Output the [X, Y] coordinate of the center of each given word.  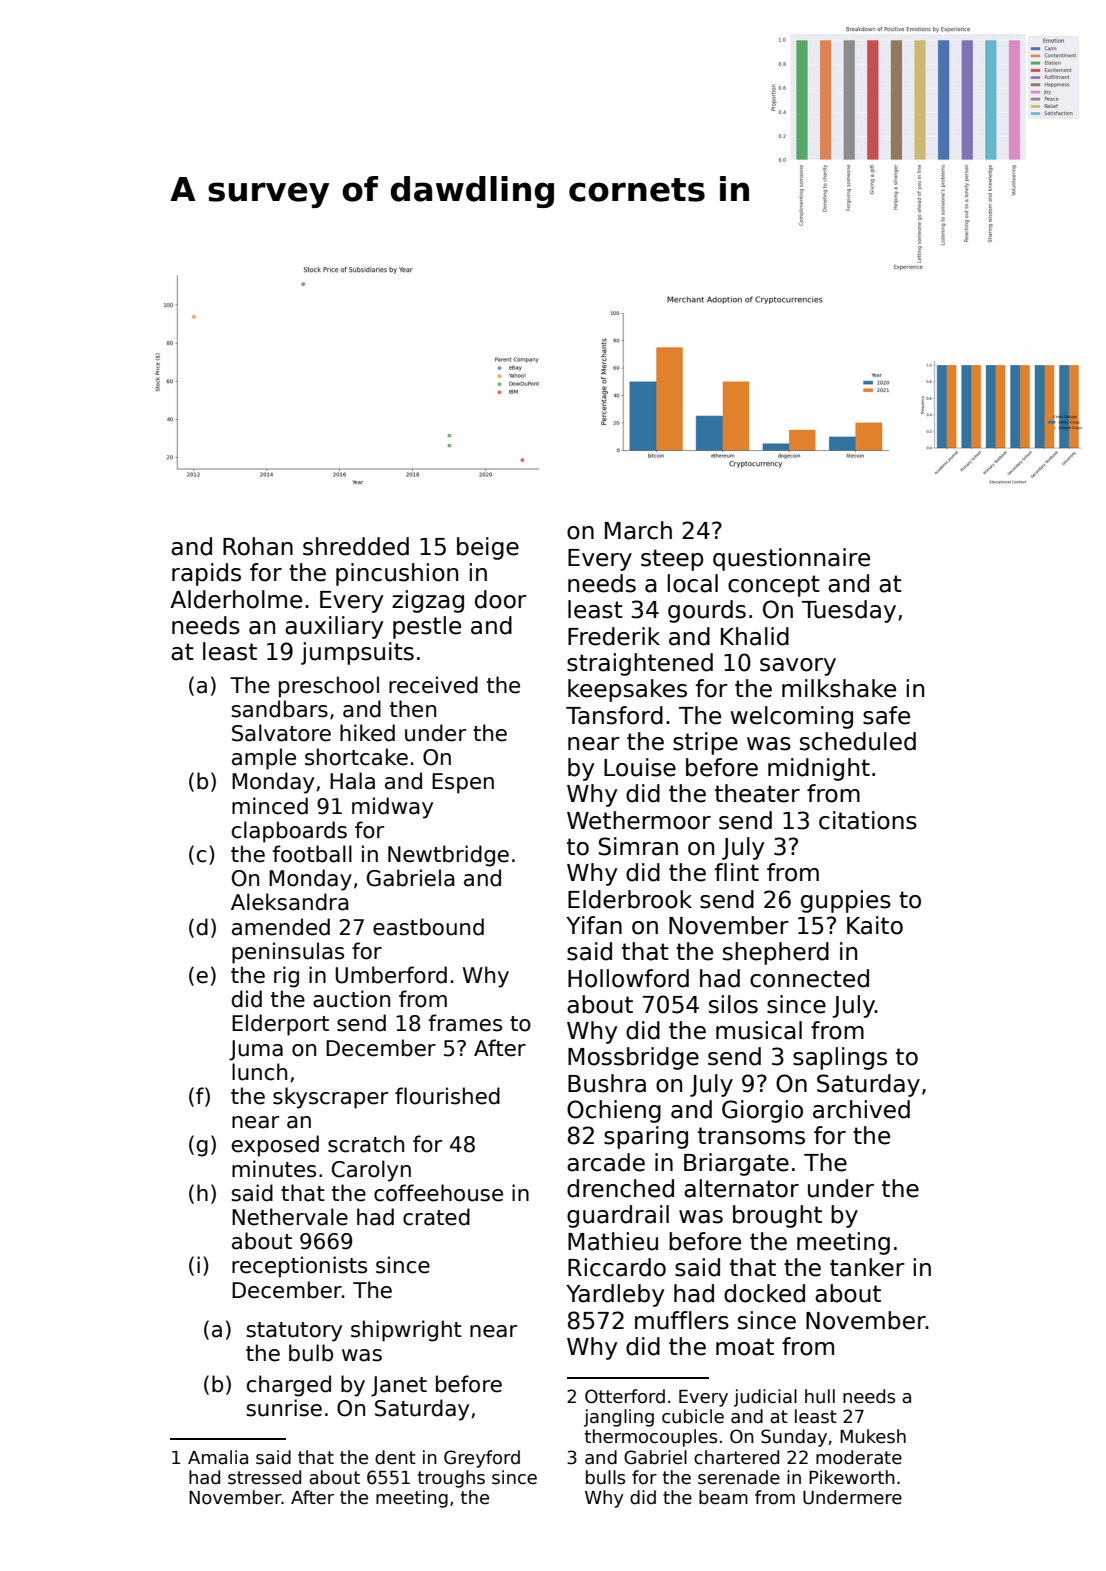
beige [488, 548]
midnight [819, 769]
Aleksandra [290, 902]
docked [764, 1293]
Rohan [258, 546]
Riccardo [617, 1267]
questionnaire [791, 559]
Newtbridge [448, 856]
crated [436, 1217]
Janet [399, 1386]
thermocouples [651, 1438]
